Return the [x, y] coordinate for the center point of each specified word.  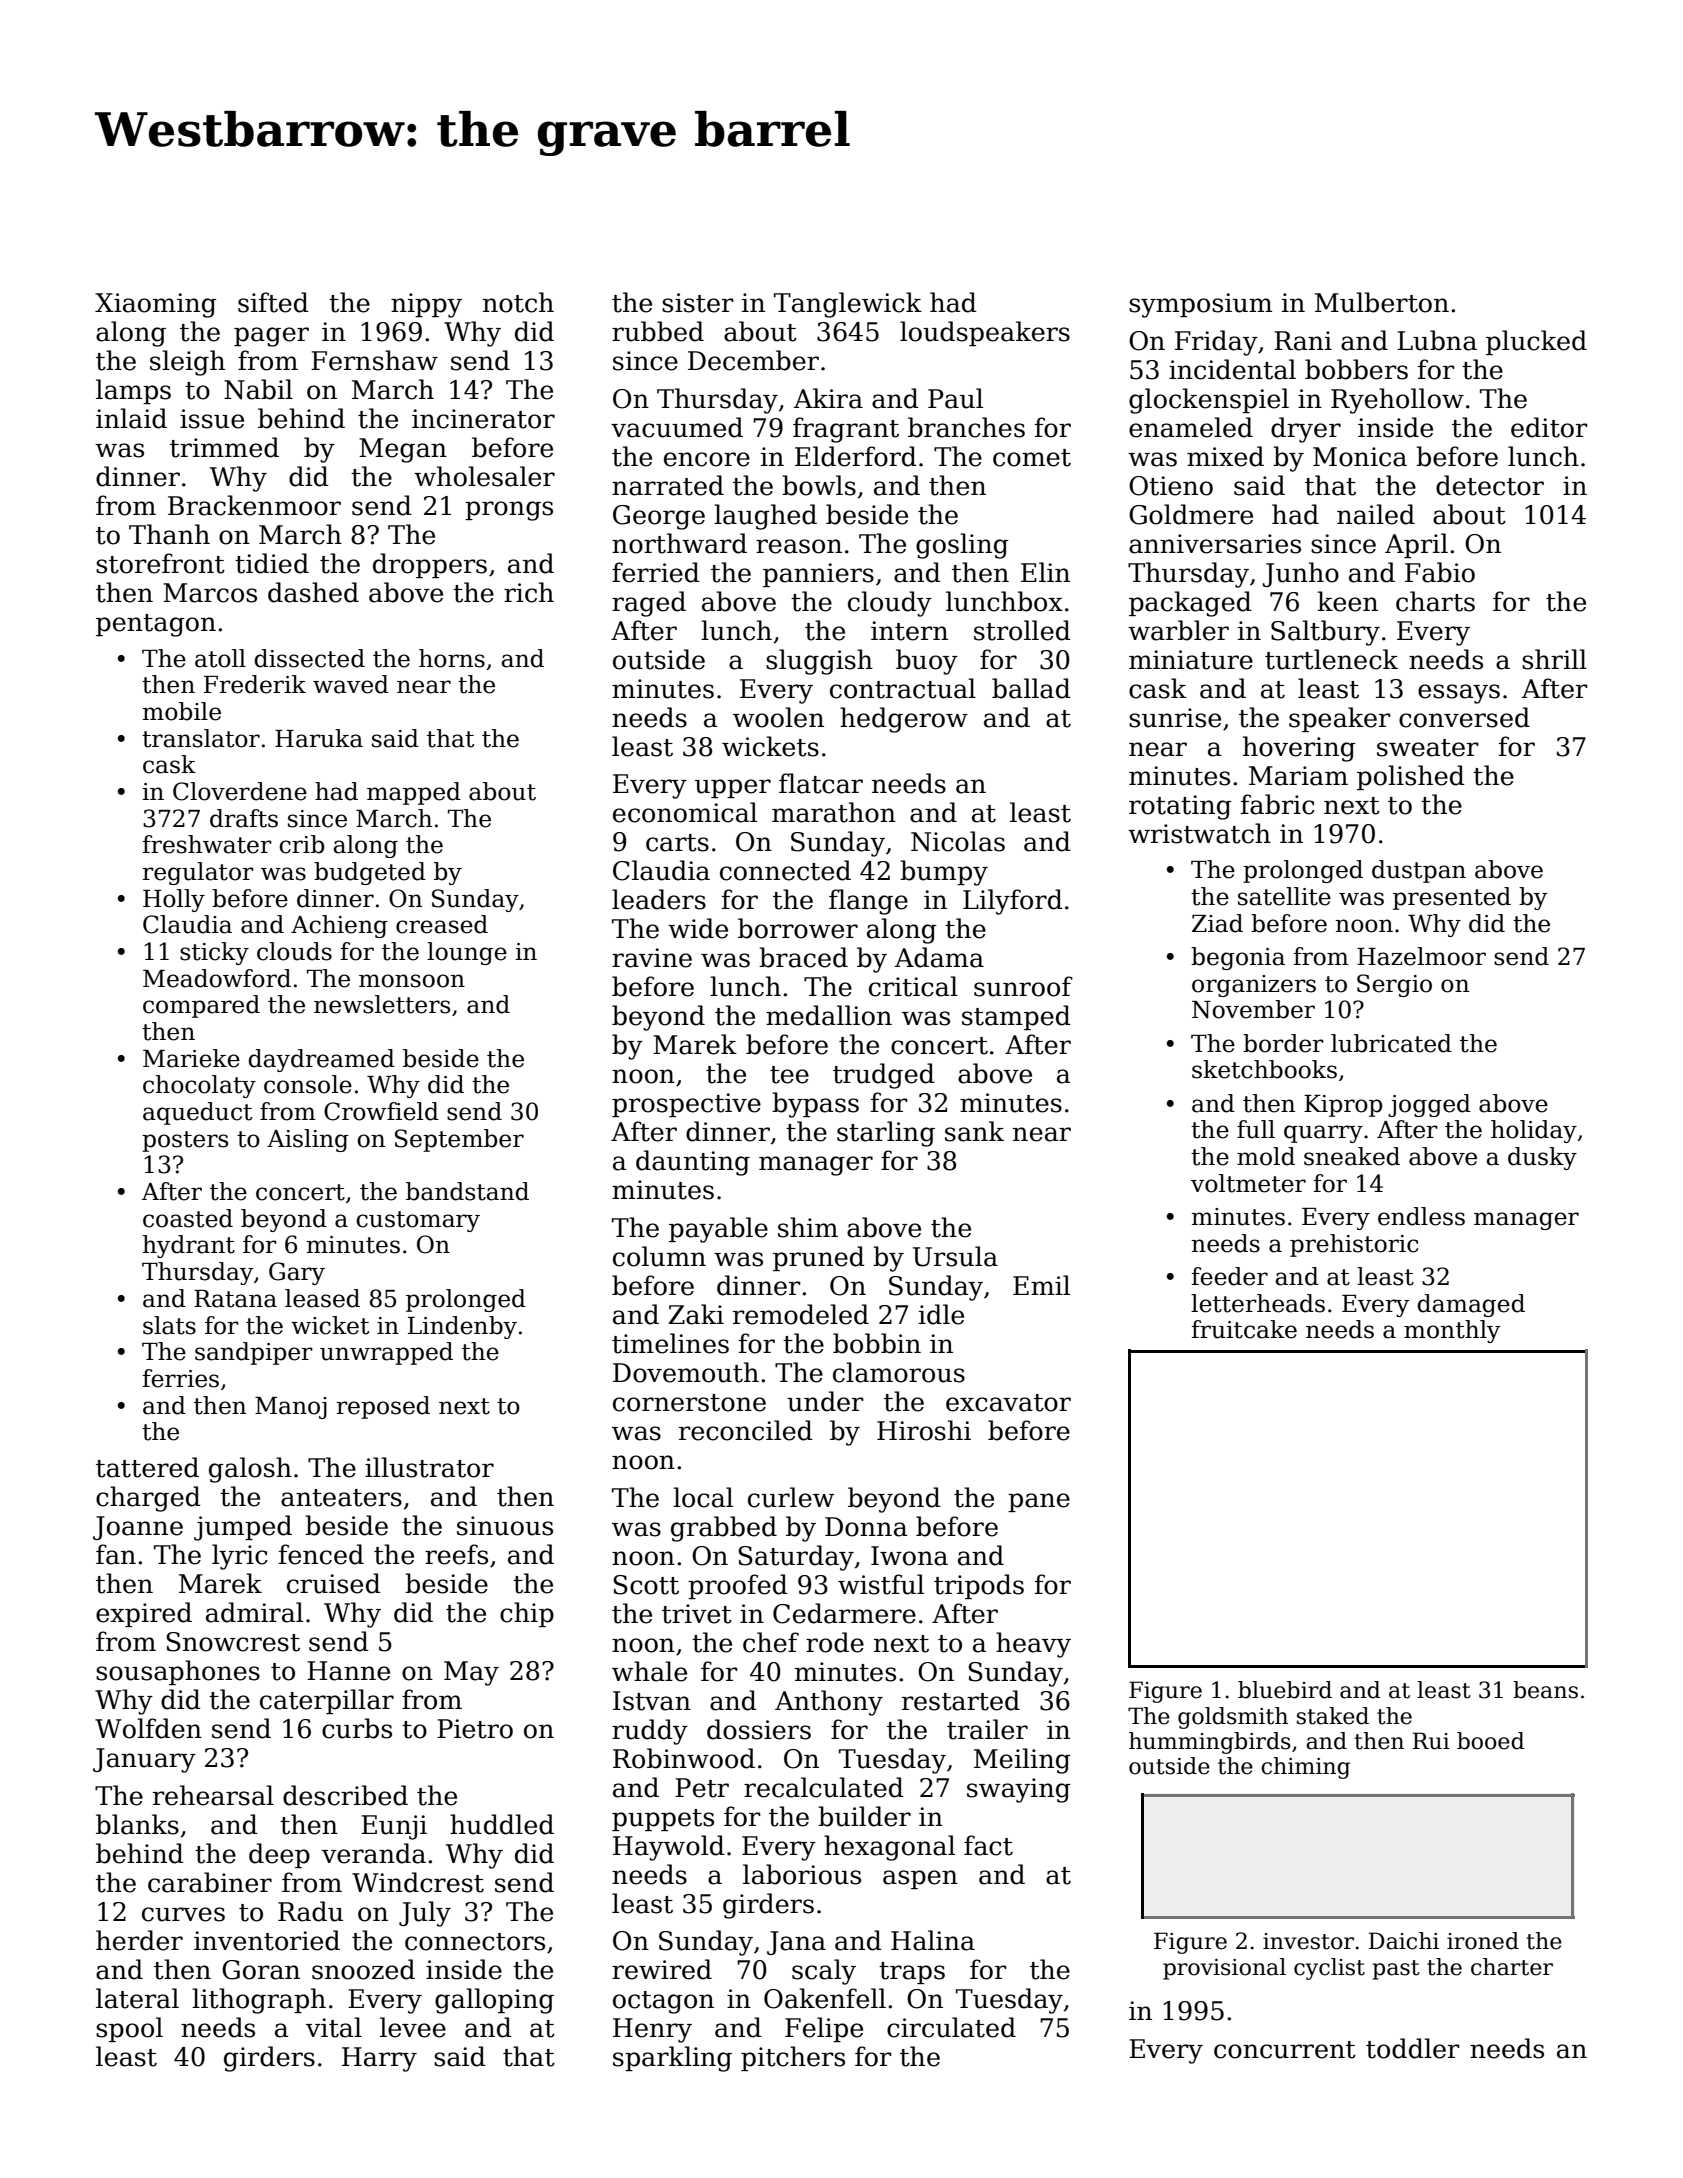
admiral [254, 1612]
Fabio [1440, 572]
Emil [1041, 1285]
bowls [819, 485]
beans [1545, 1690]
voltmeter [1248, 1183]
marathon [834, 812]
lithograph [259, 2001]
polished [1411, 777]
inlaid [131, 418]
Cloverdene [240, 791]
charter [1512, 1967]
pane [1039, 1502]
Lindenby [462, 1327]
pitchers [793, 2058]
